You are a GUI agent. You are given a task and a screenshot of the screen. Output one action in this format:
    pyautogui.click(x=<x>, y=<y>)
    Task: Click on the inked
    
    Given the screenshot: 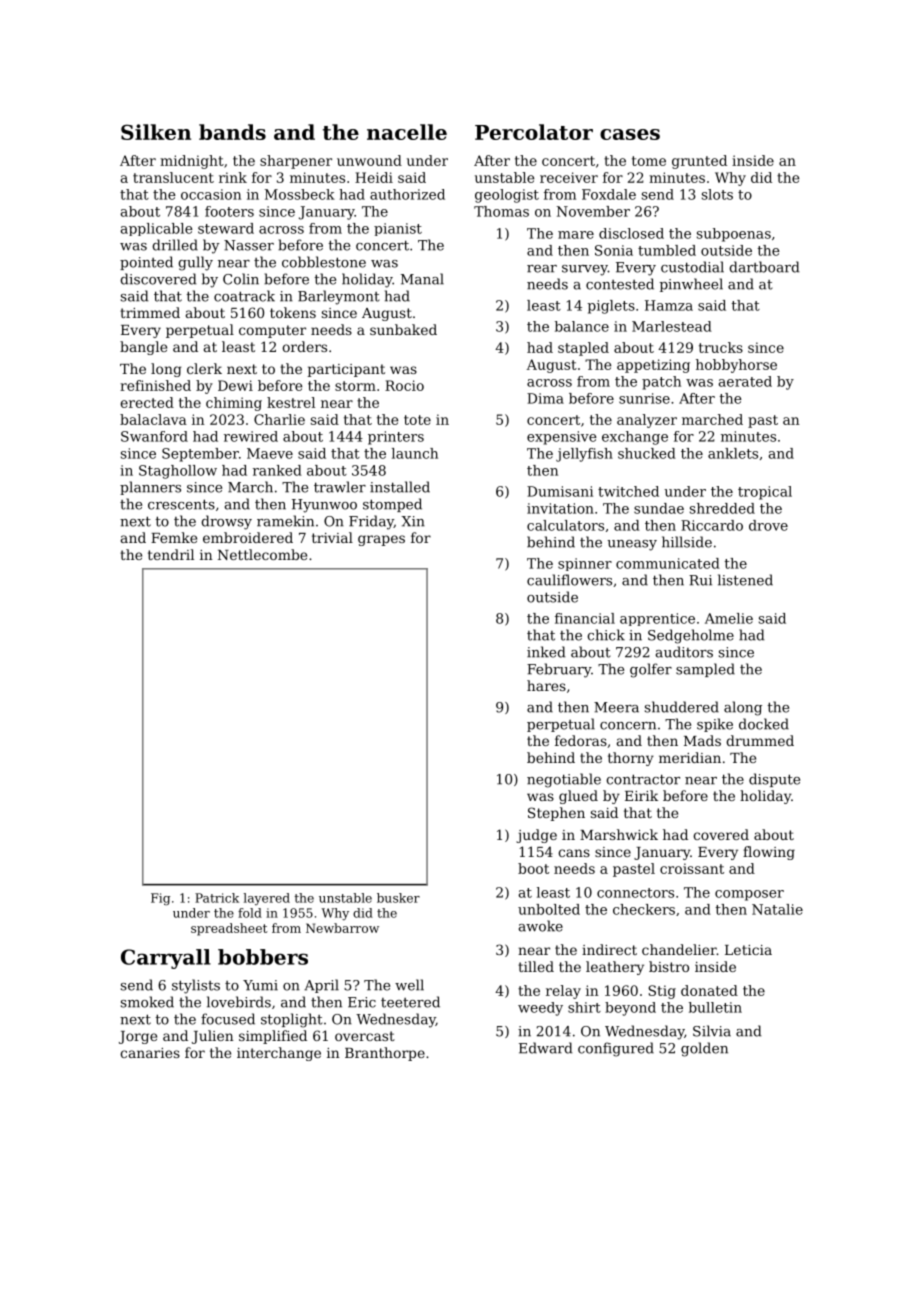 What is the action you would take?
    pyautogui.click(x=546, y=652)
